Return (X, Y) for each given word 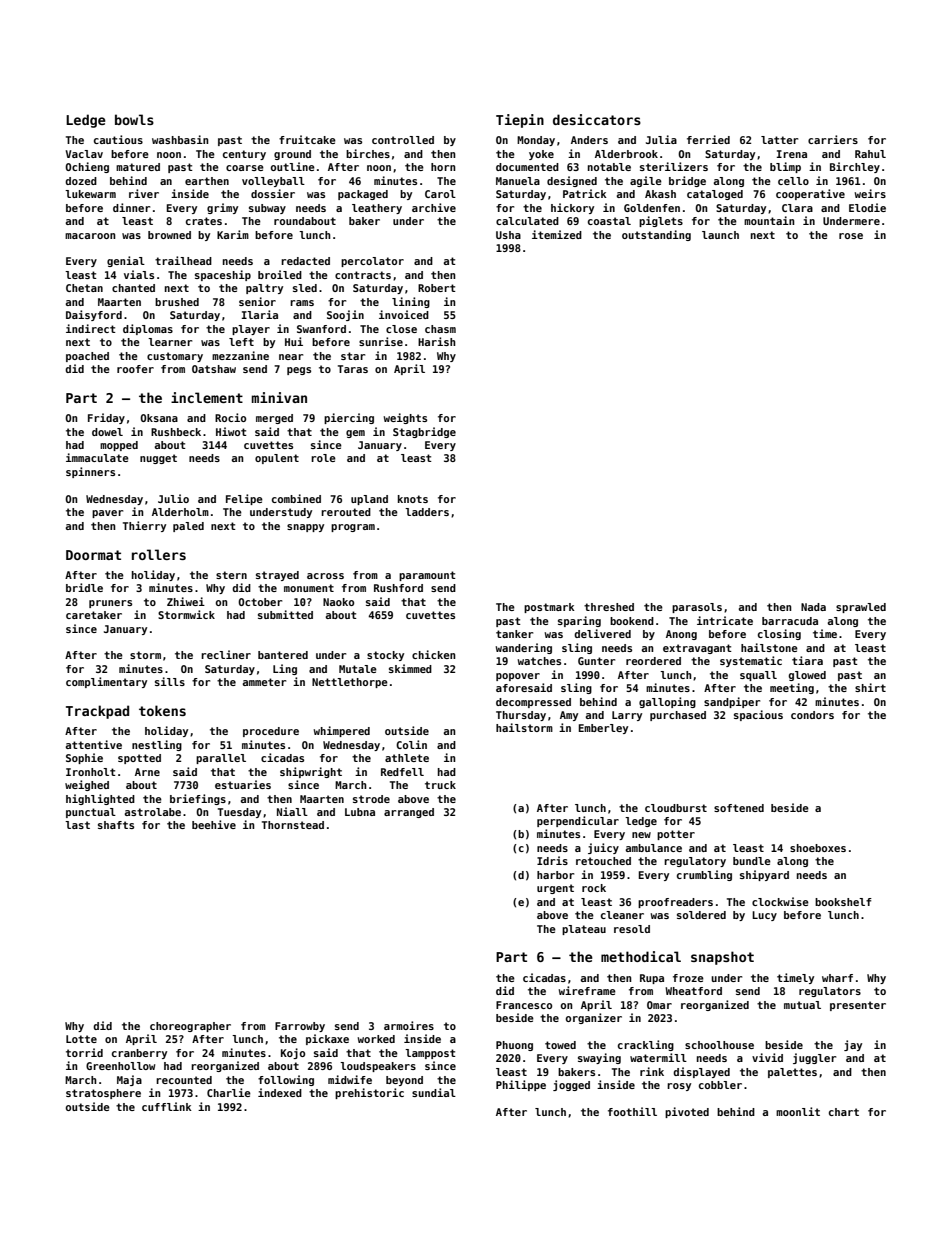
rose (851, 236)
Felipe (244, 499)
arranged (409, 813)
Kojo (293, 1053)
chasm (440, 329)
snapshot (722, 958)
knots (413, 499)
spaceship (223, 275)
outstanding (656, 235)
